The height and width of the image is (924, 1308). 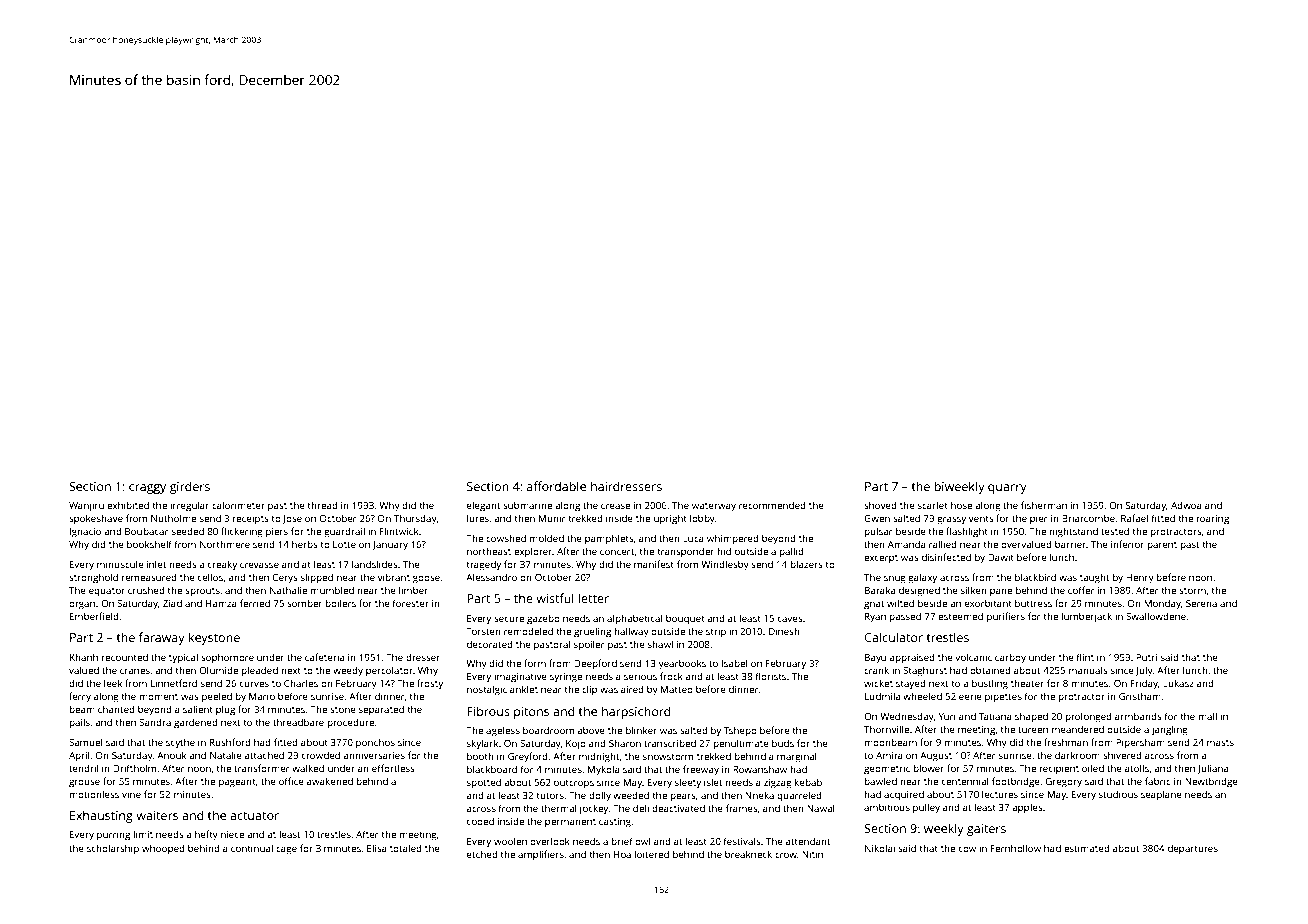 What do you see at coordinates (591, 730) in the image?
I see `above` at bounding box center [591, 730].
